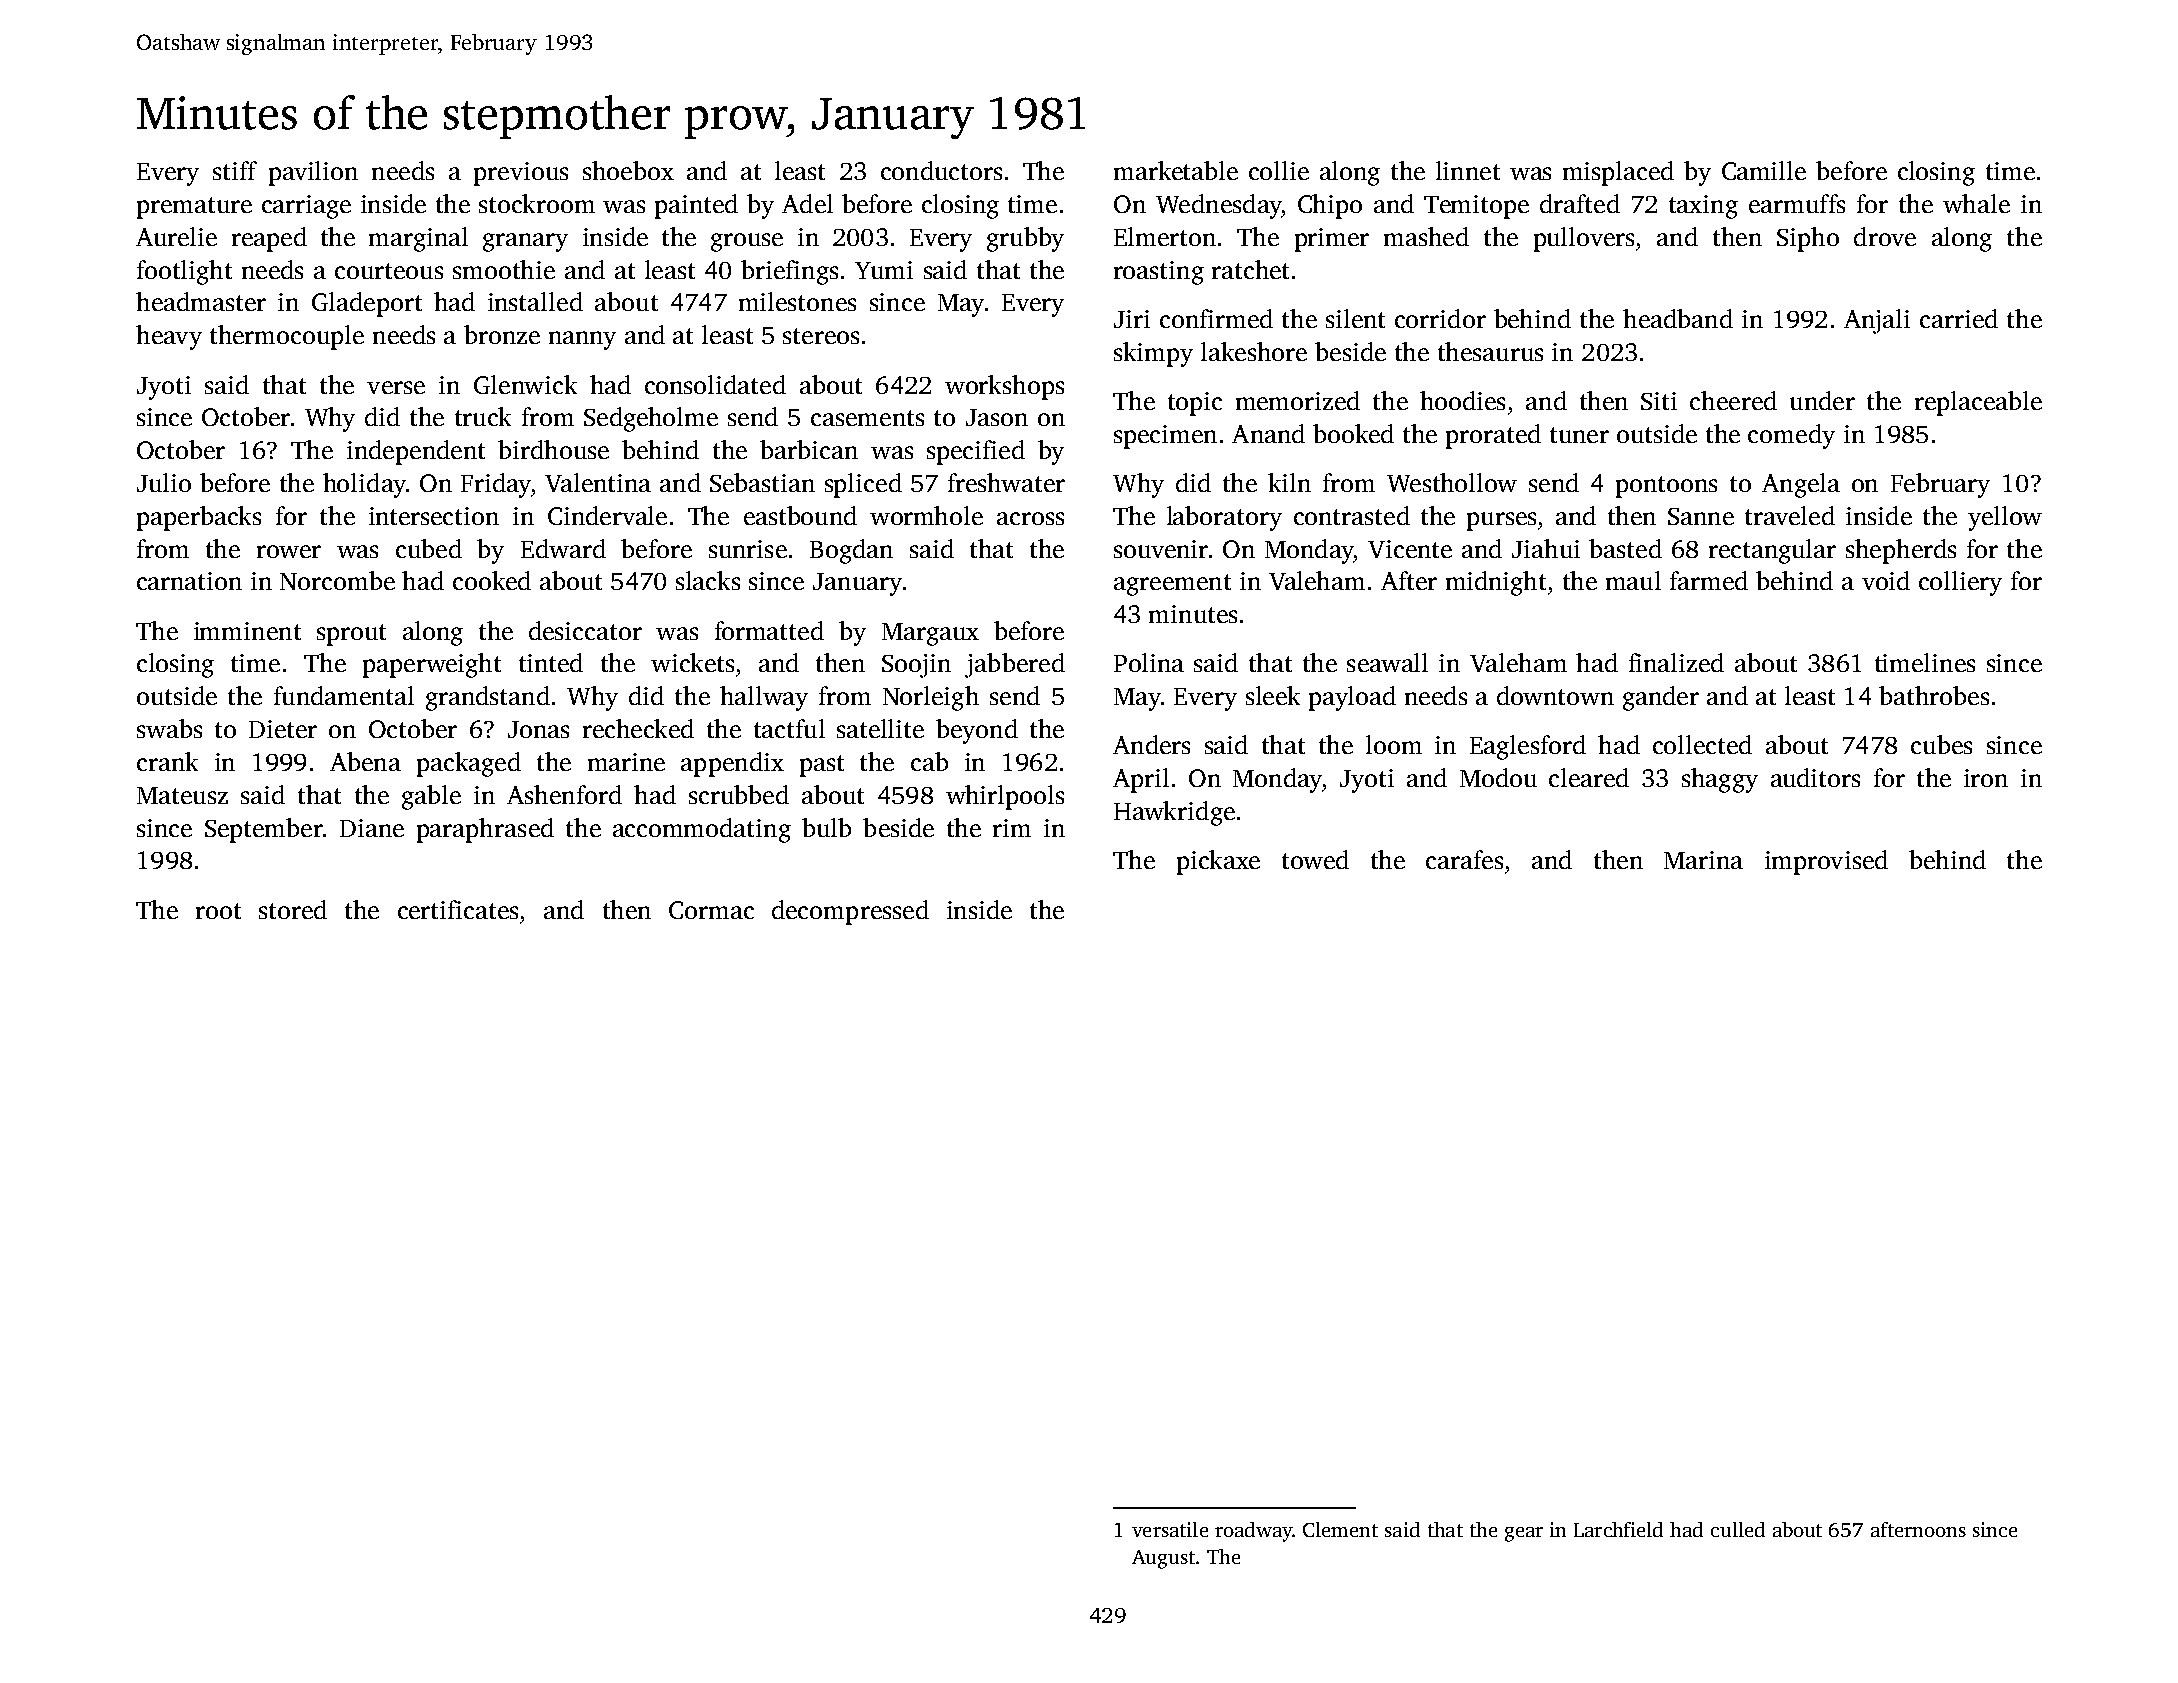  I want to click on August, so click(1163, 1559).
